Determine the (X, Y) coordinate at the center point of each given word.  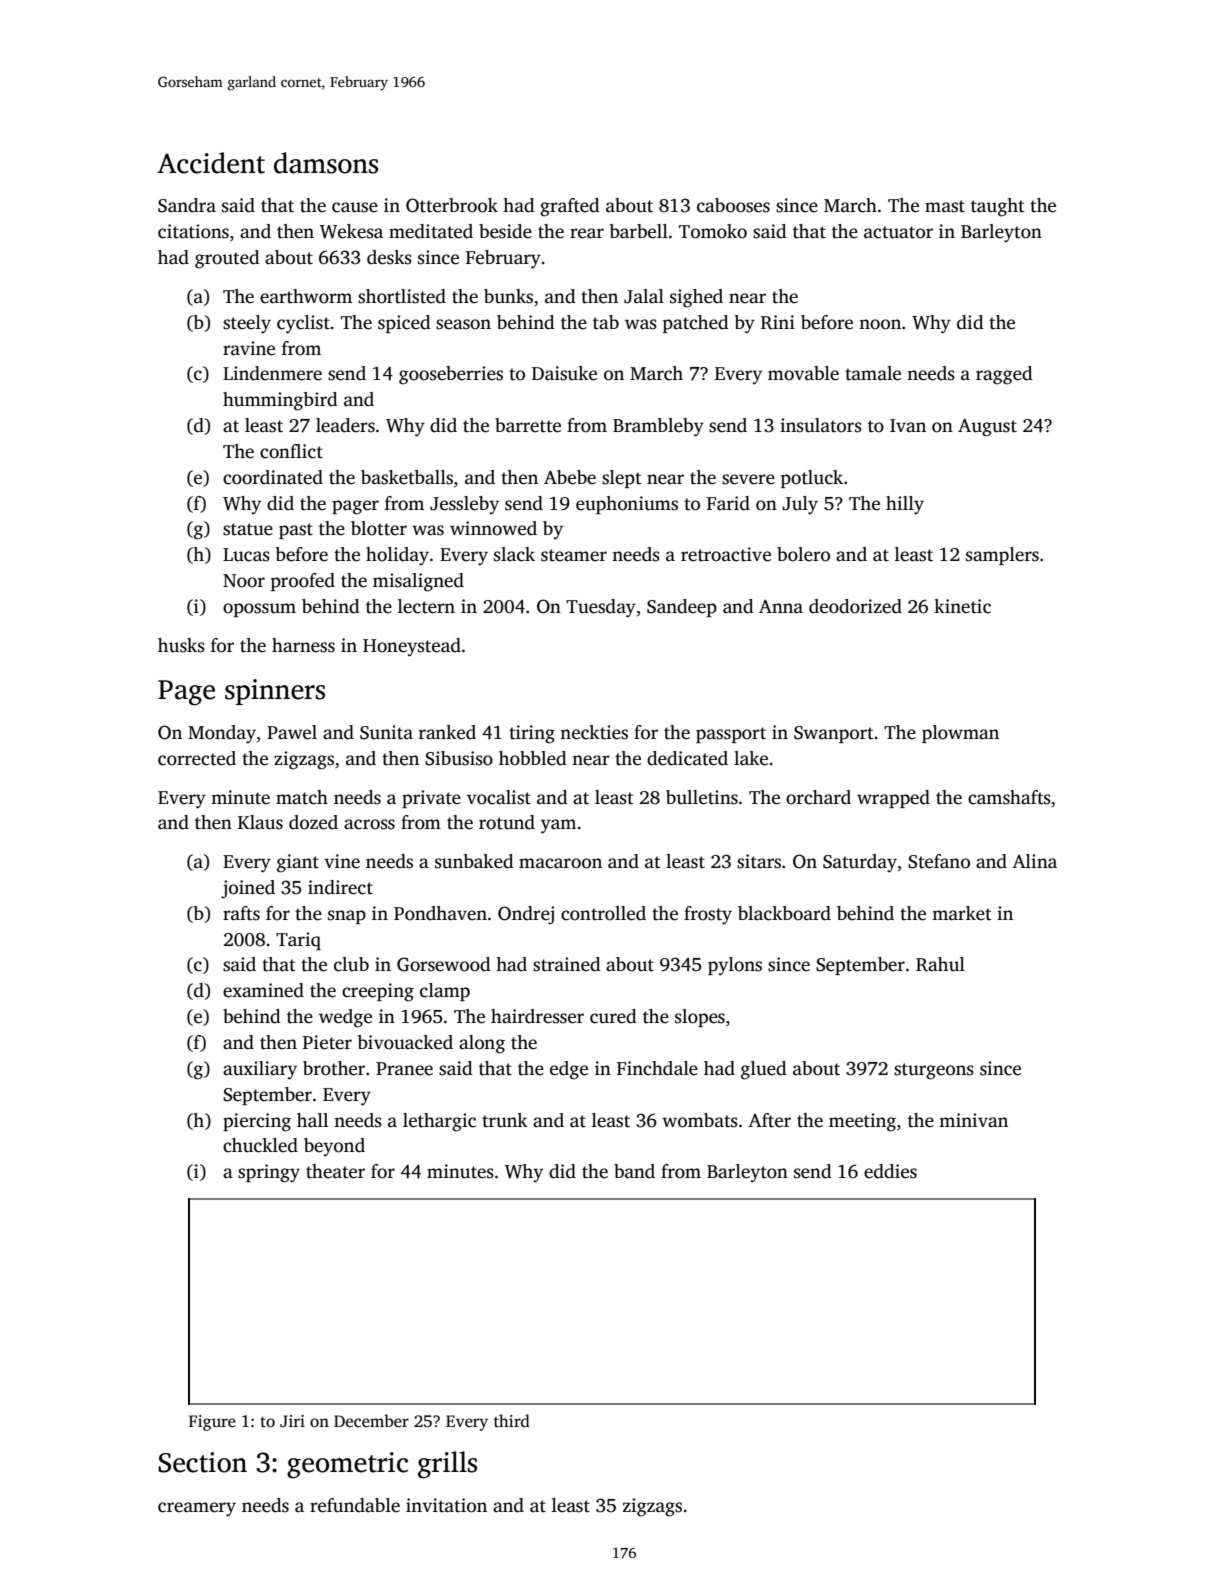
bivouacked (405, 1042)
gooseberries (451, 375)
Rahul (940, 964)
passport (731, 735)
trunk (505, 1120)
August (987, 428)
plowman (960, 734)
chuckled (260, 1145)
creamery (197, 1509)
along (482, 1044)
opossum (259, 610)
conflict (291, 451)
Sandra (187, 205)
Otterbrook (452, 205)
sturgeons (934, 1071)
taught (998, 207)
